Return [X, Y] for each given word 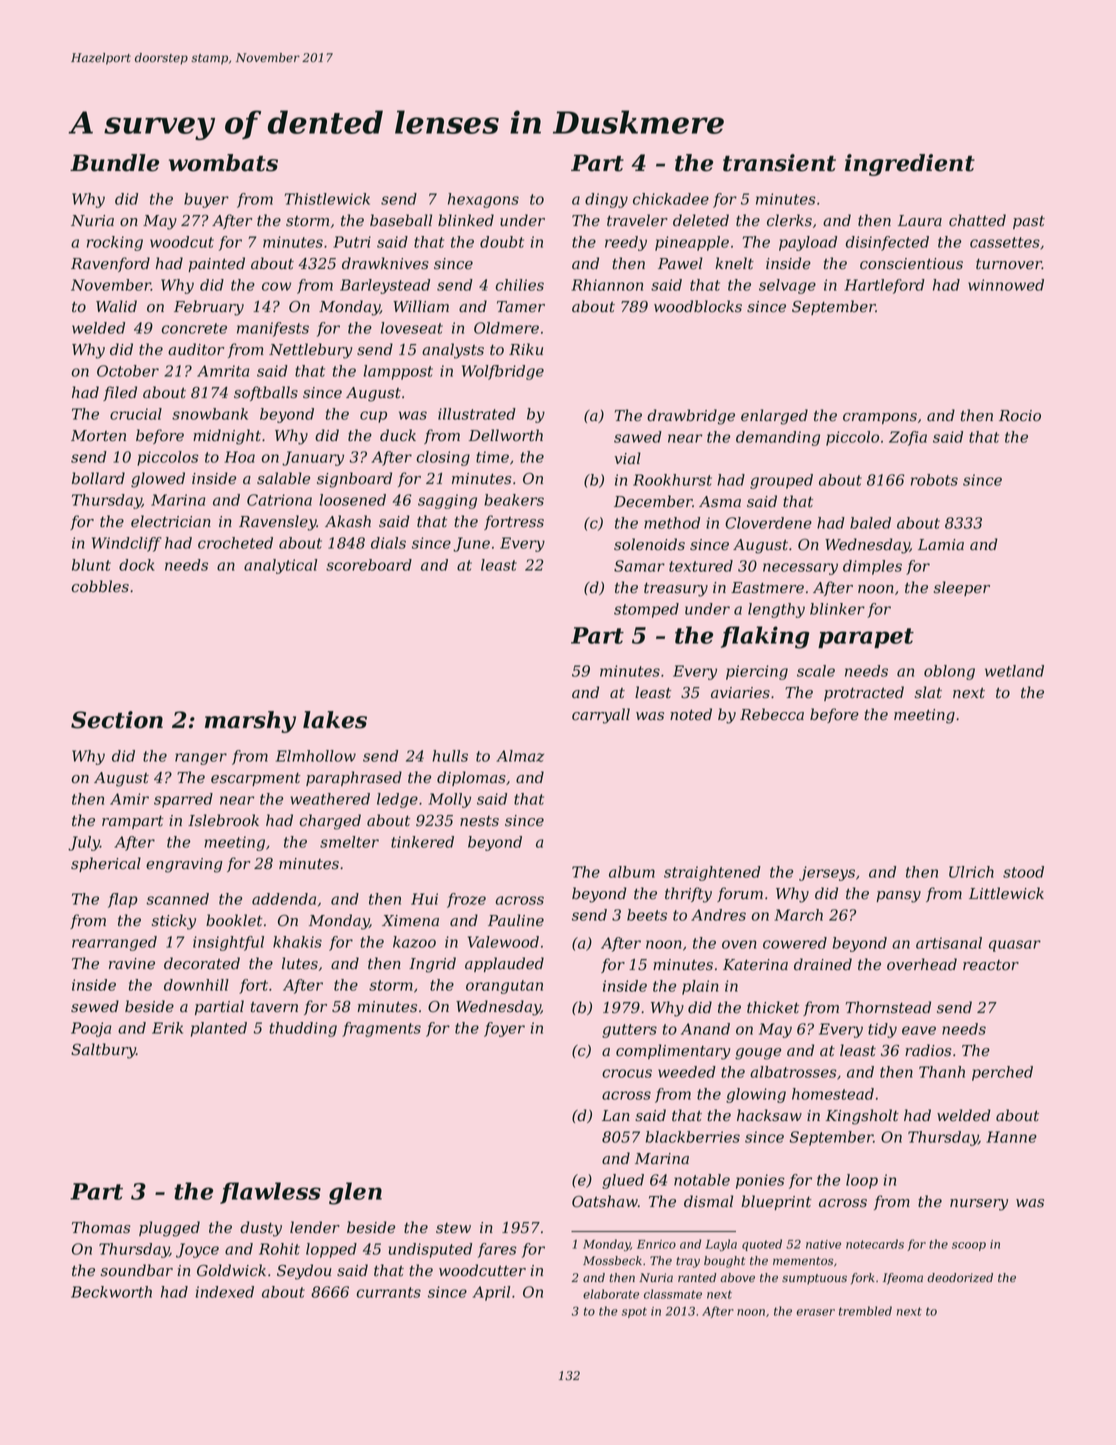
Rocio [1020, 416]
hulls [450, 756]
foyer [504, 1029]
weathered [330, 799]
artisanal [949, 943]
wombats [223, 163]
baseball [401, 220]
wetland [1014, 671]
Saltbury [103, 1051]
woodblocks [698, 306]
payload [808, 243]
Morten [98, 436]
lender [315, 1227]
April [491, 1293]
